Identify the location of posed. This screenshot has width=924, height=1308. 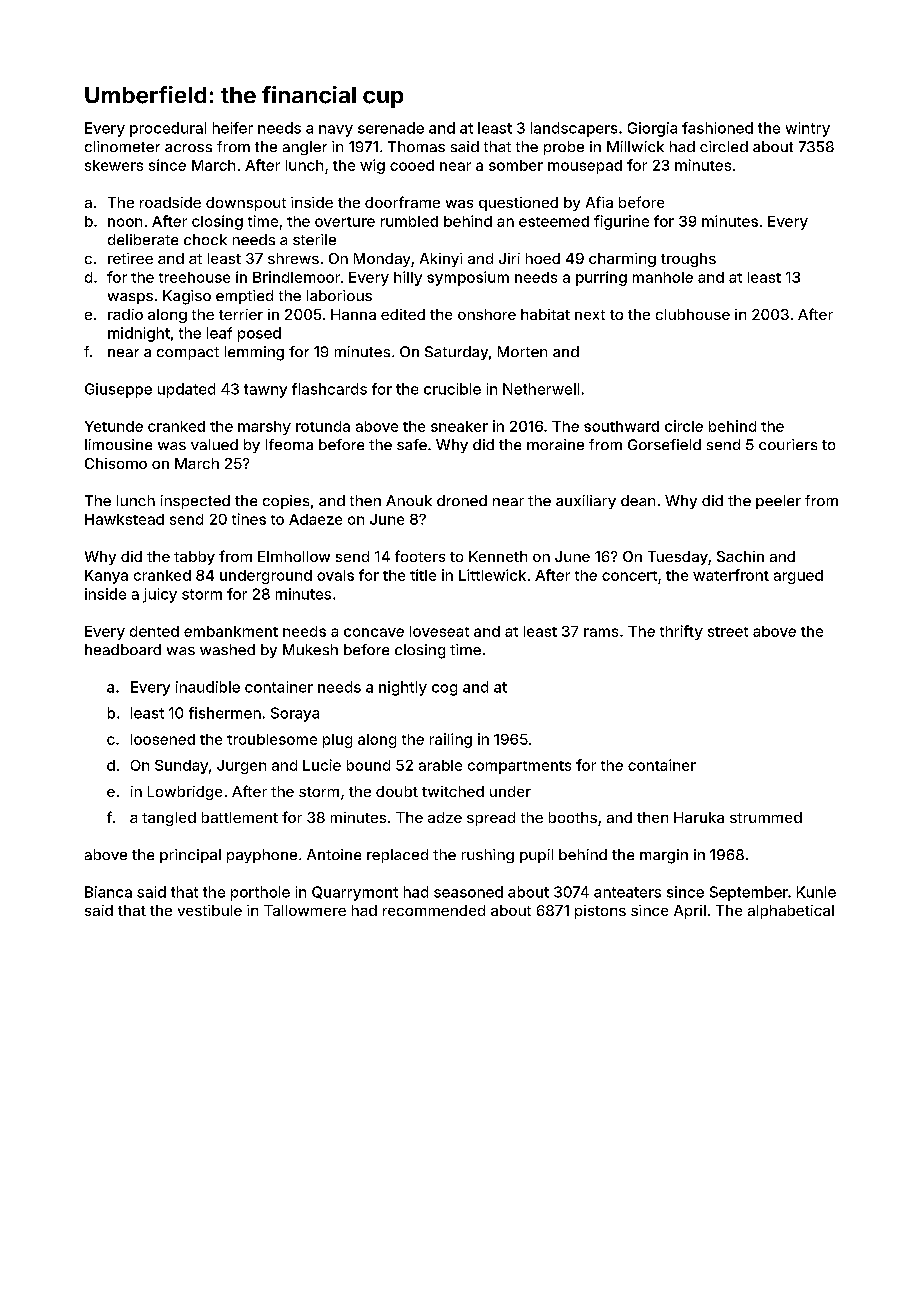
(259, 334).
